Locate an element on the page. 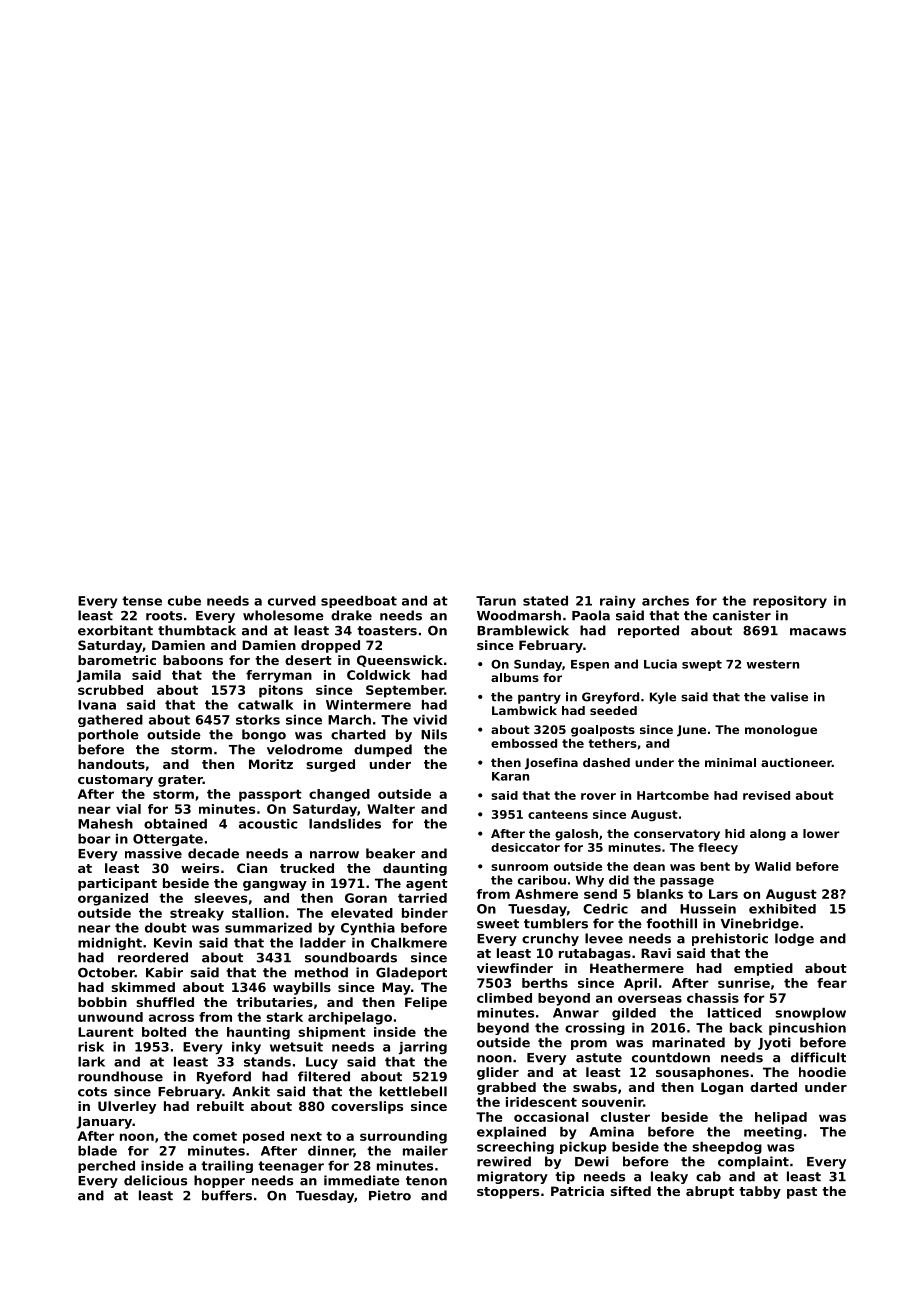 This page has height=1308, width=924. emptied is located at coordinates (763, 969).
